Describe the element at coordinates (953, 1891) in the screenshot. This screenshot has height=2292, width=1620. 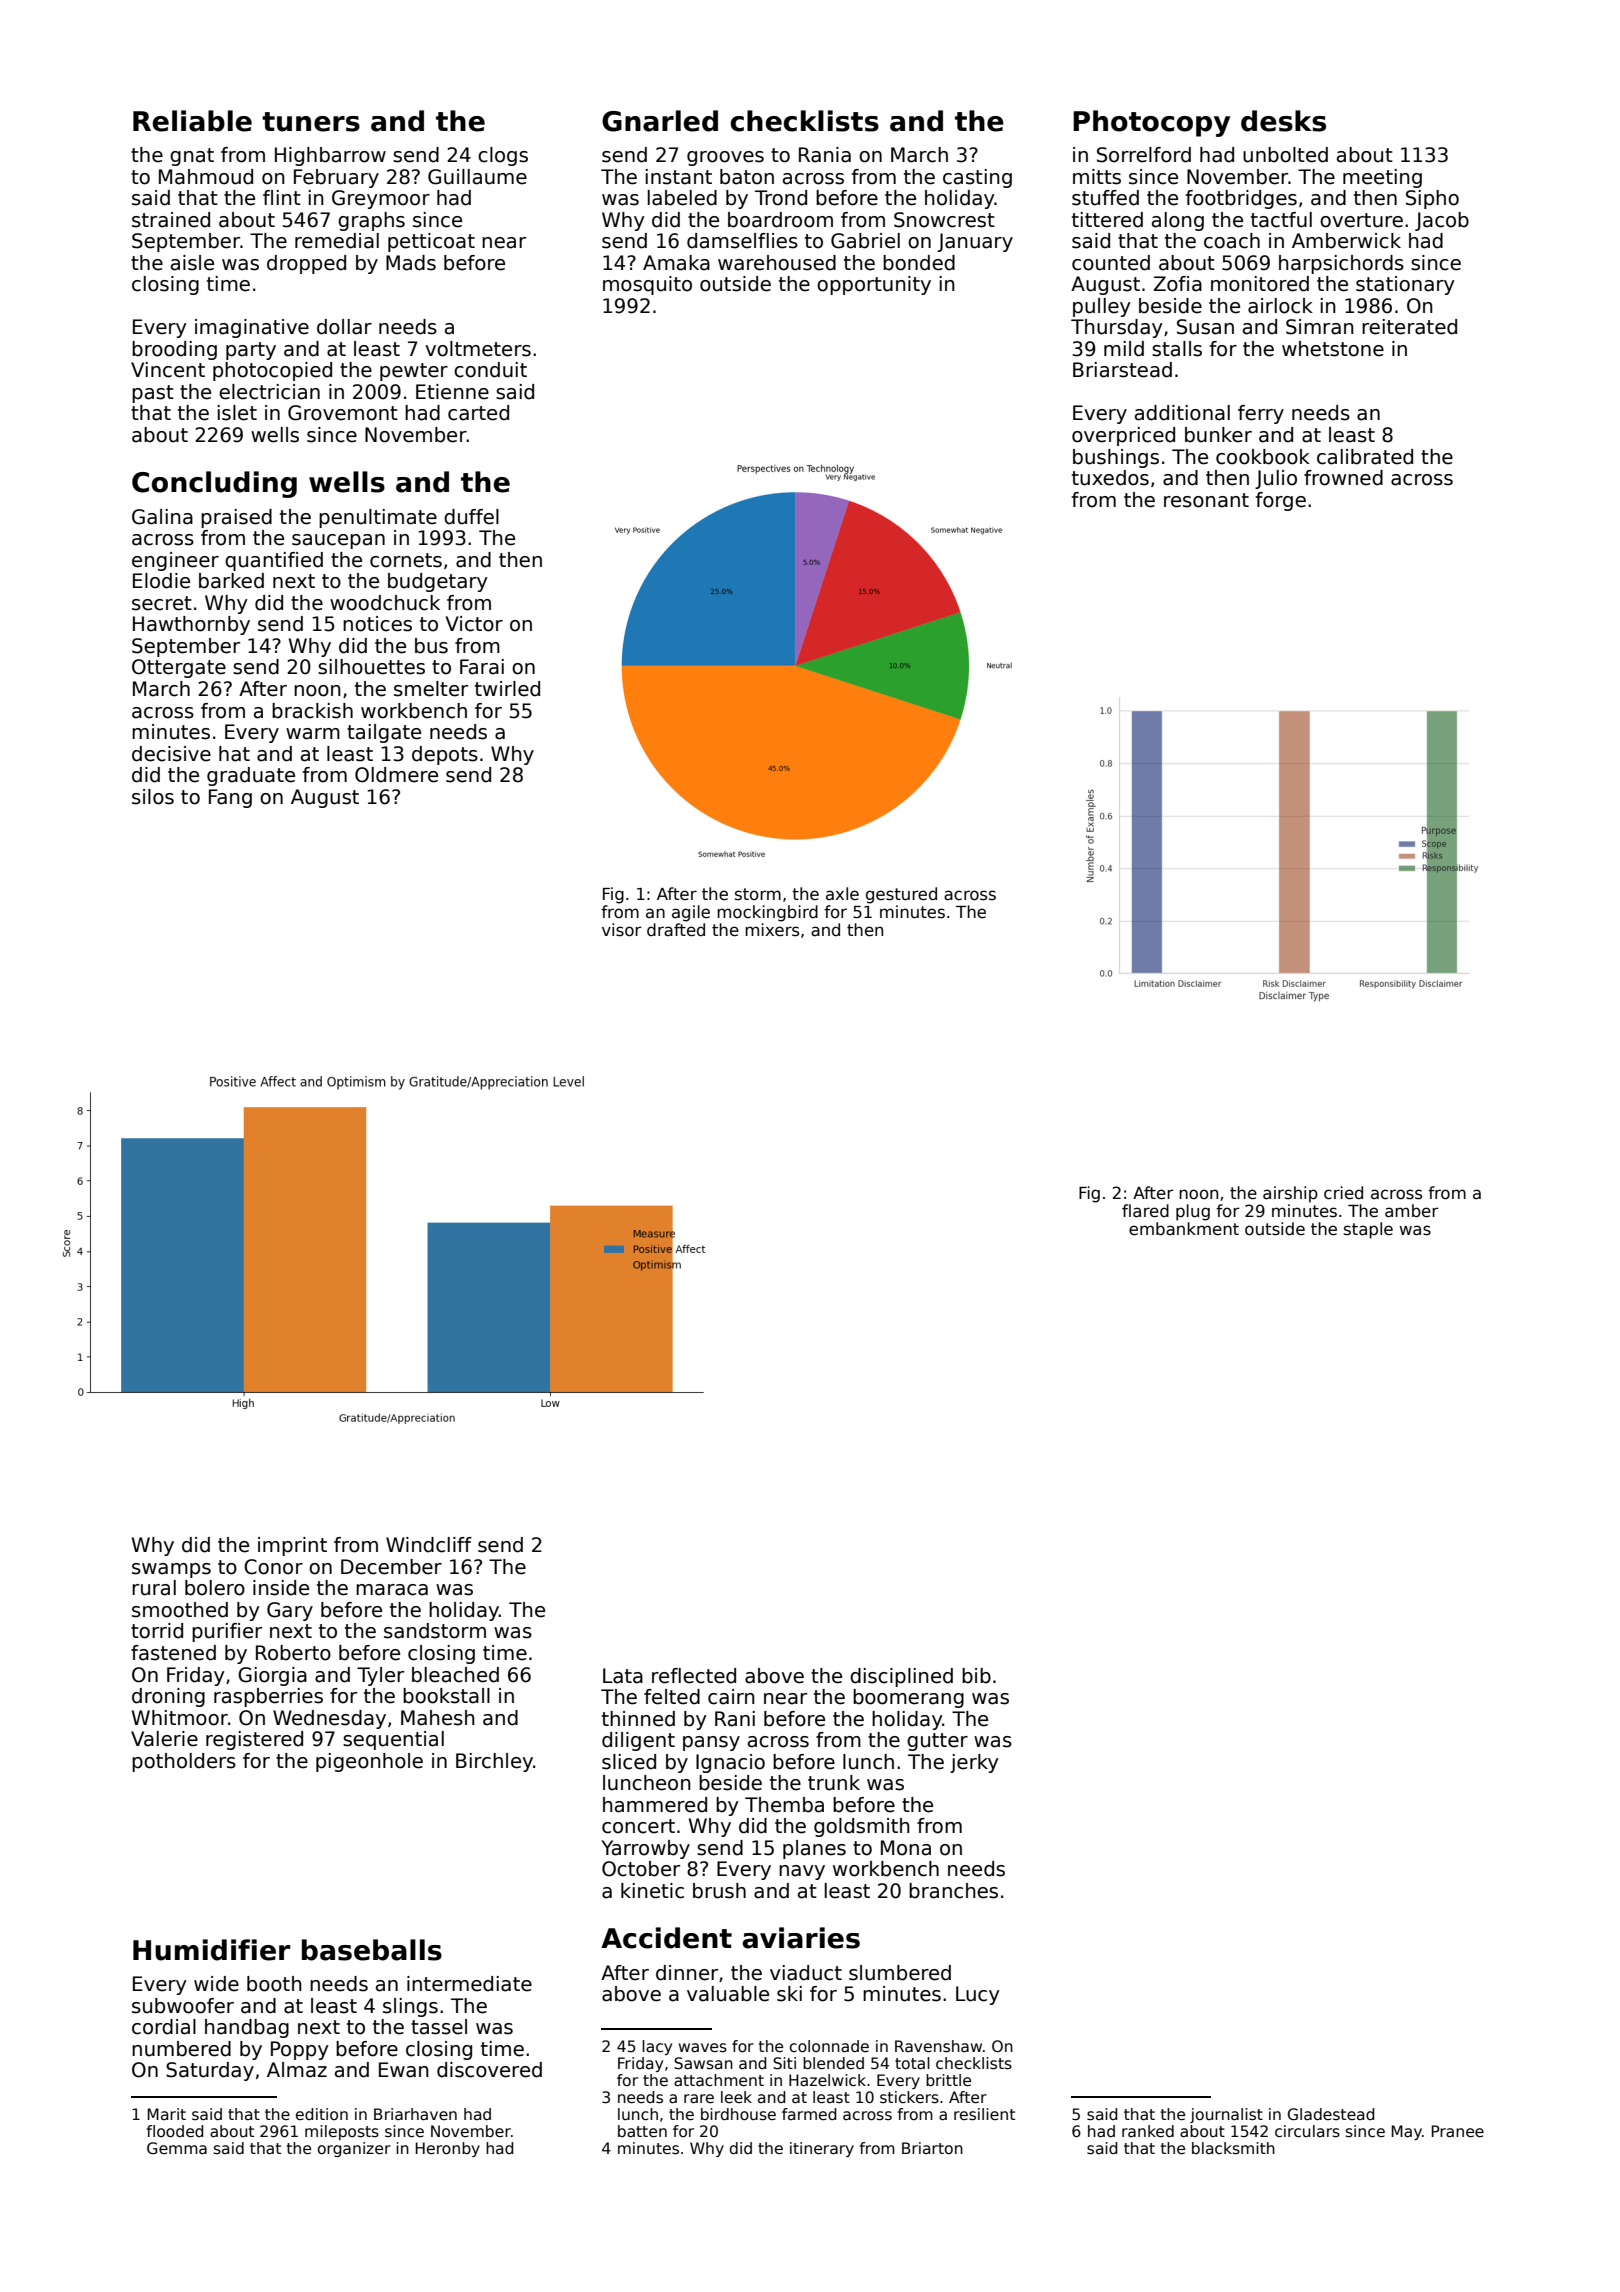
I see `branches` at that location.
